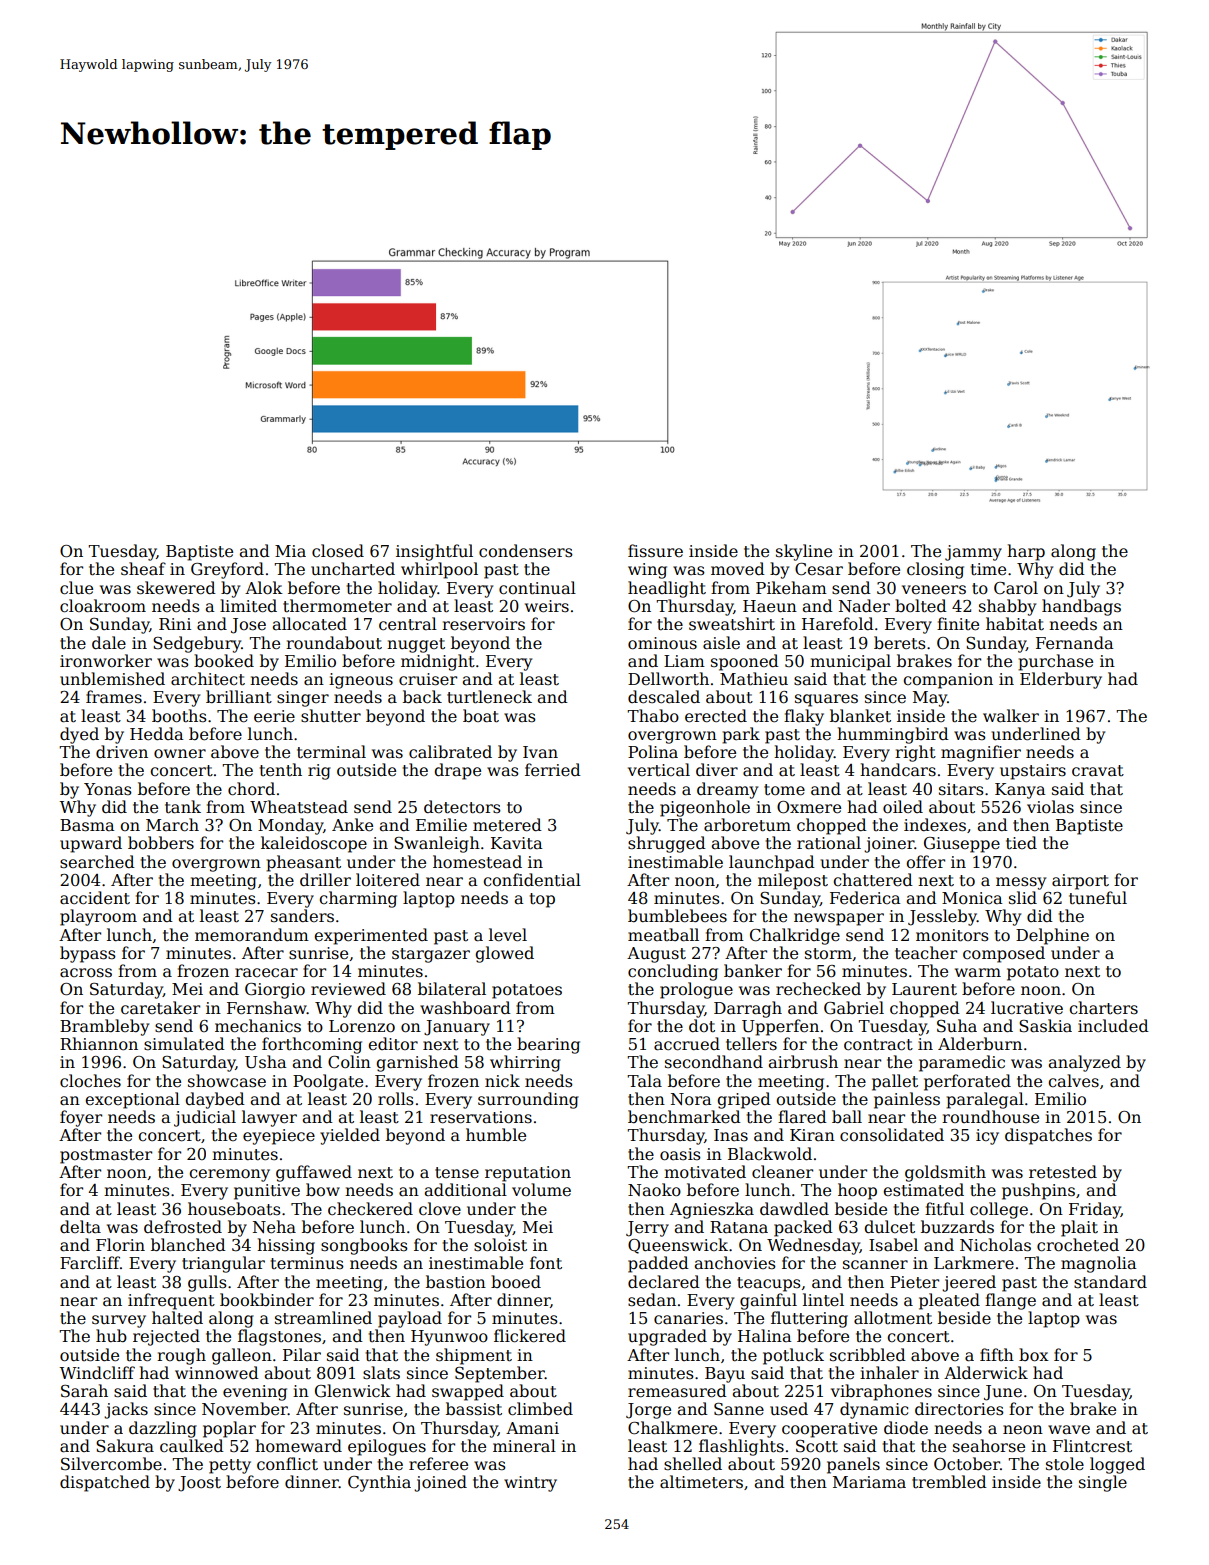 This screenshot has height=1565, width=1209. I want to click on igneous, so click(361, 681).
